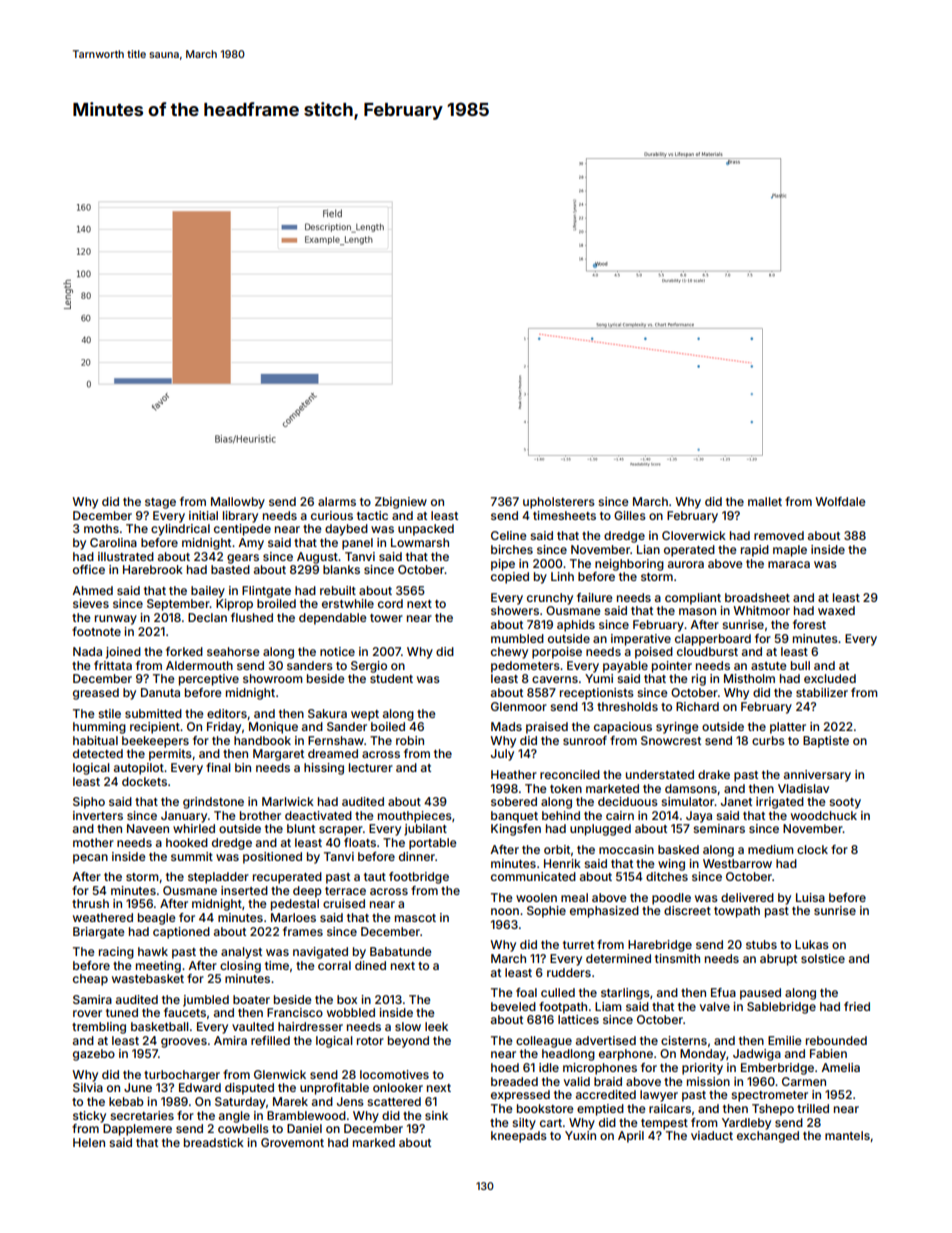 The image size is (952, 1233). What do you see at coordinates (761, 944) in the page?
I see `stubs` at bounding box center [761, 944].
